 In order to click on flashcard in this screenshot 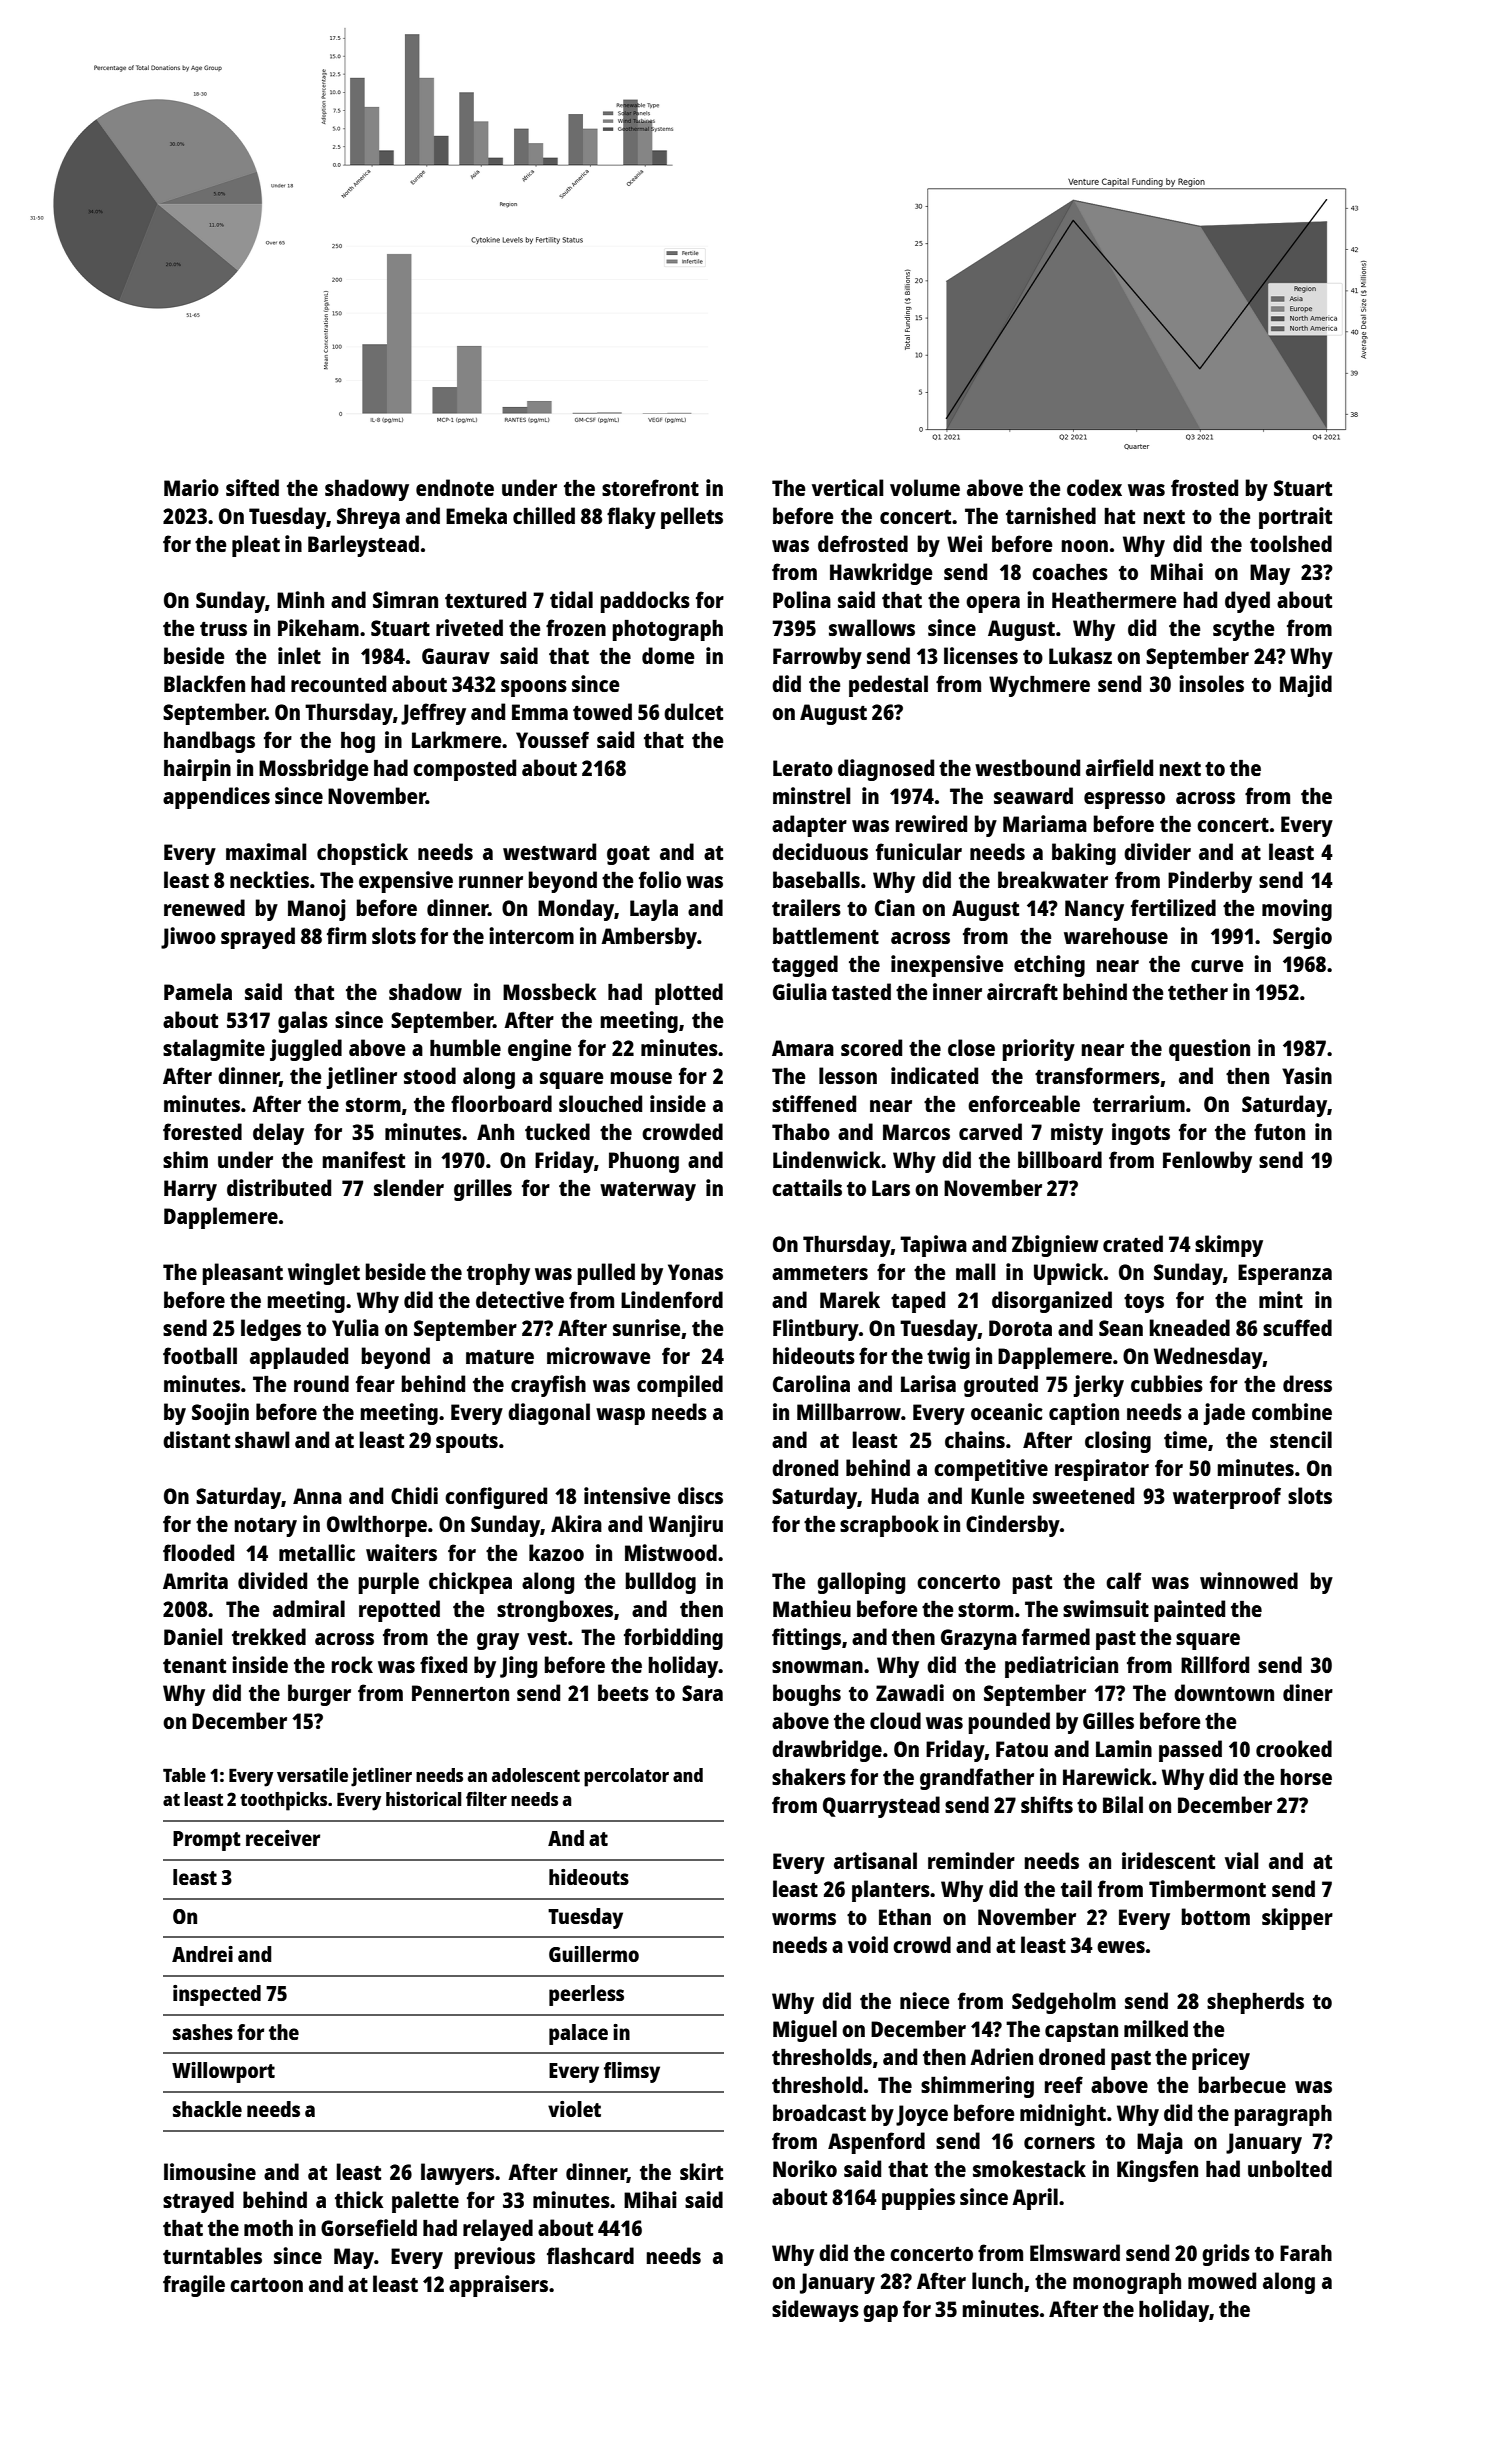, I will do `click(590, 2255)`.
